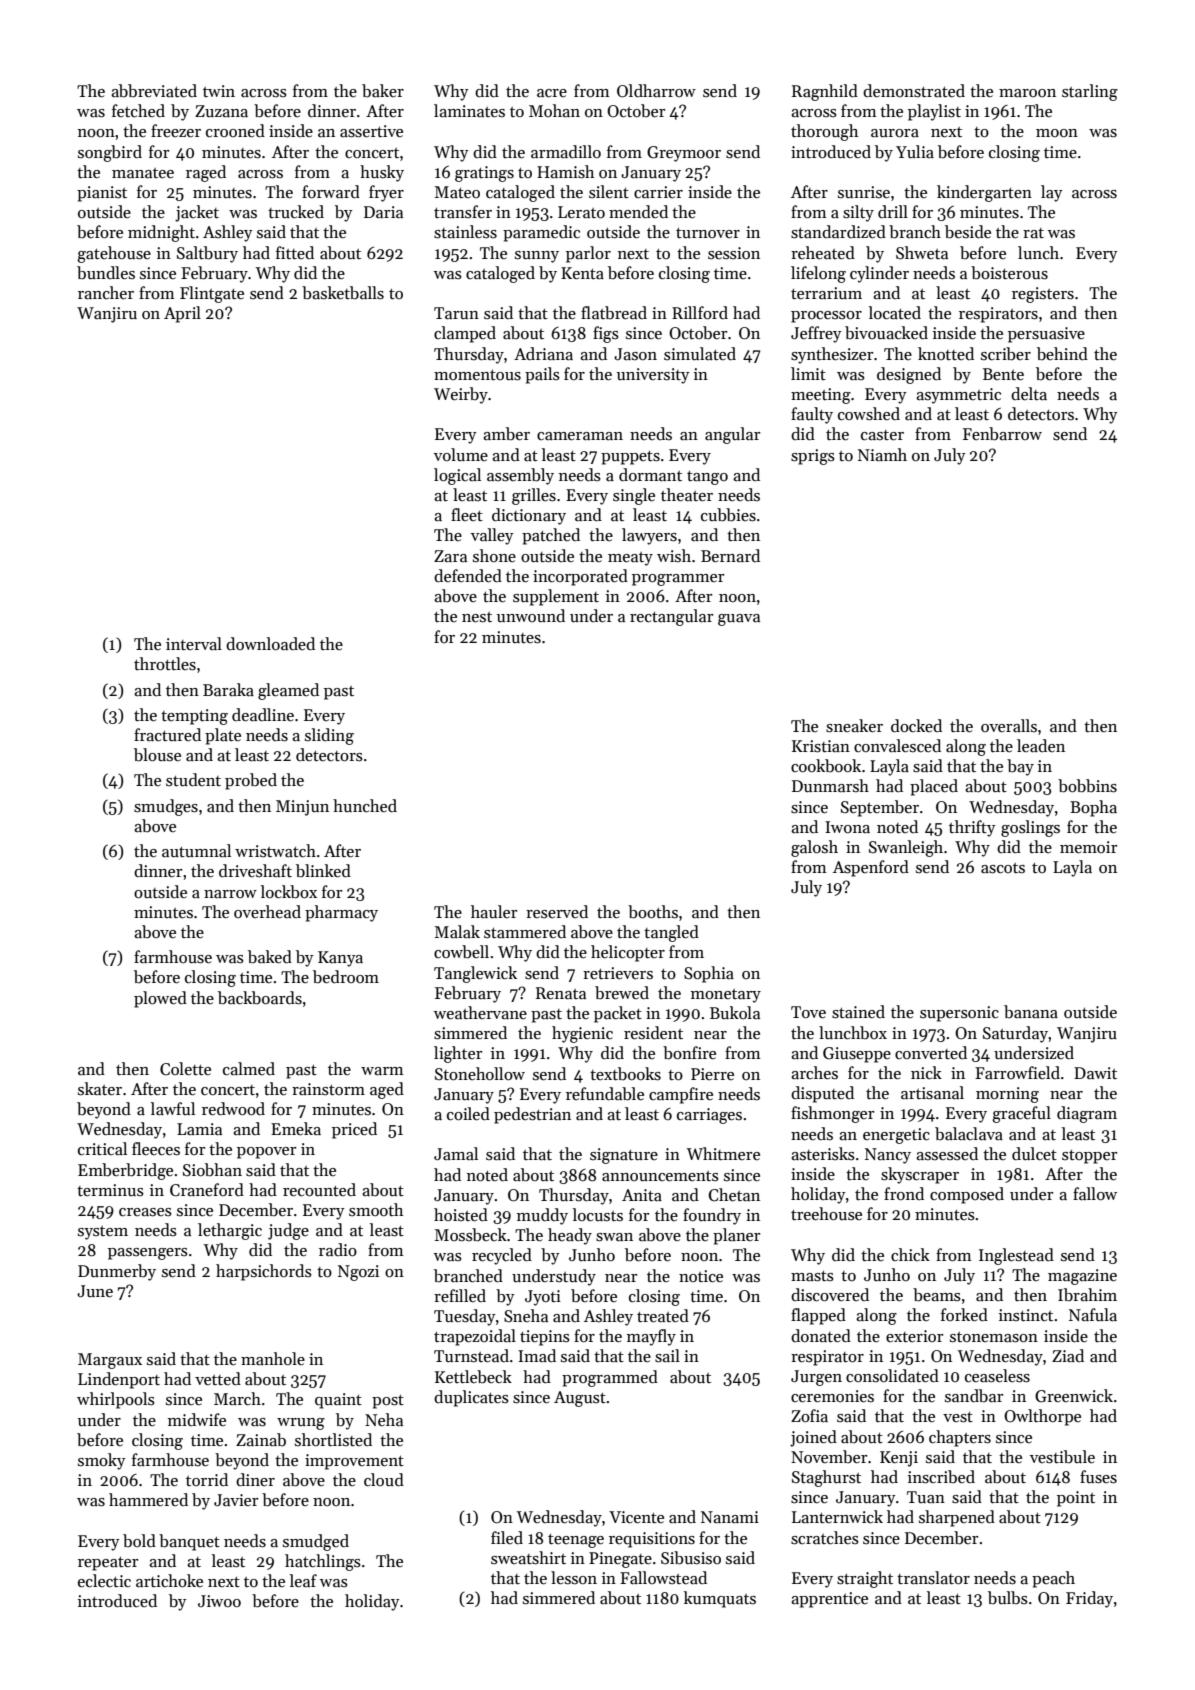  Describe the element at coordinates (1034, 1154) in the screenshot. I see `dulcet` at that location.
